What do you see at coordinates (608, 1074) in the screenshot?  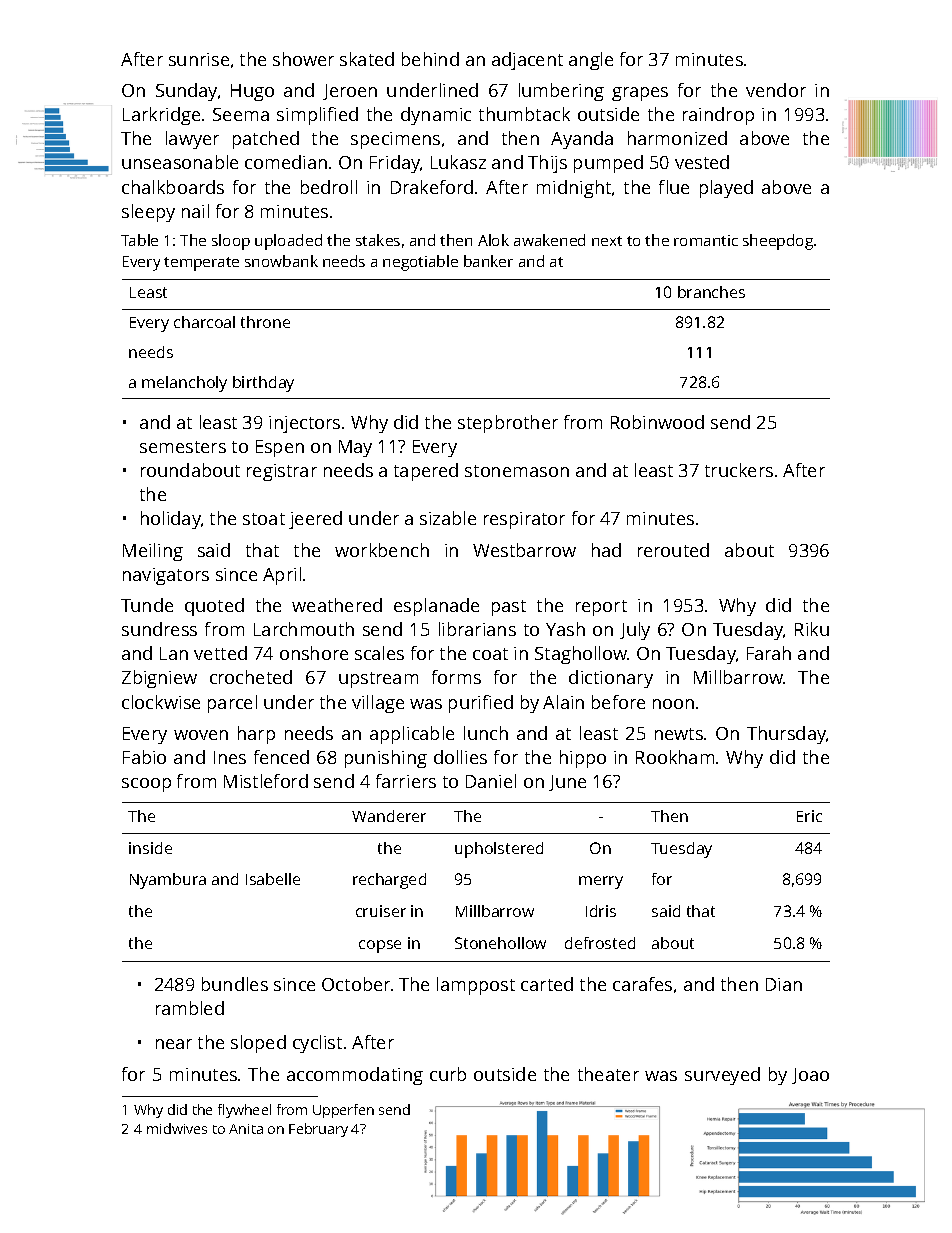 I see `theater` at bounding box center [608, 1074].
